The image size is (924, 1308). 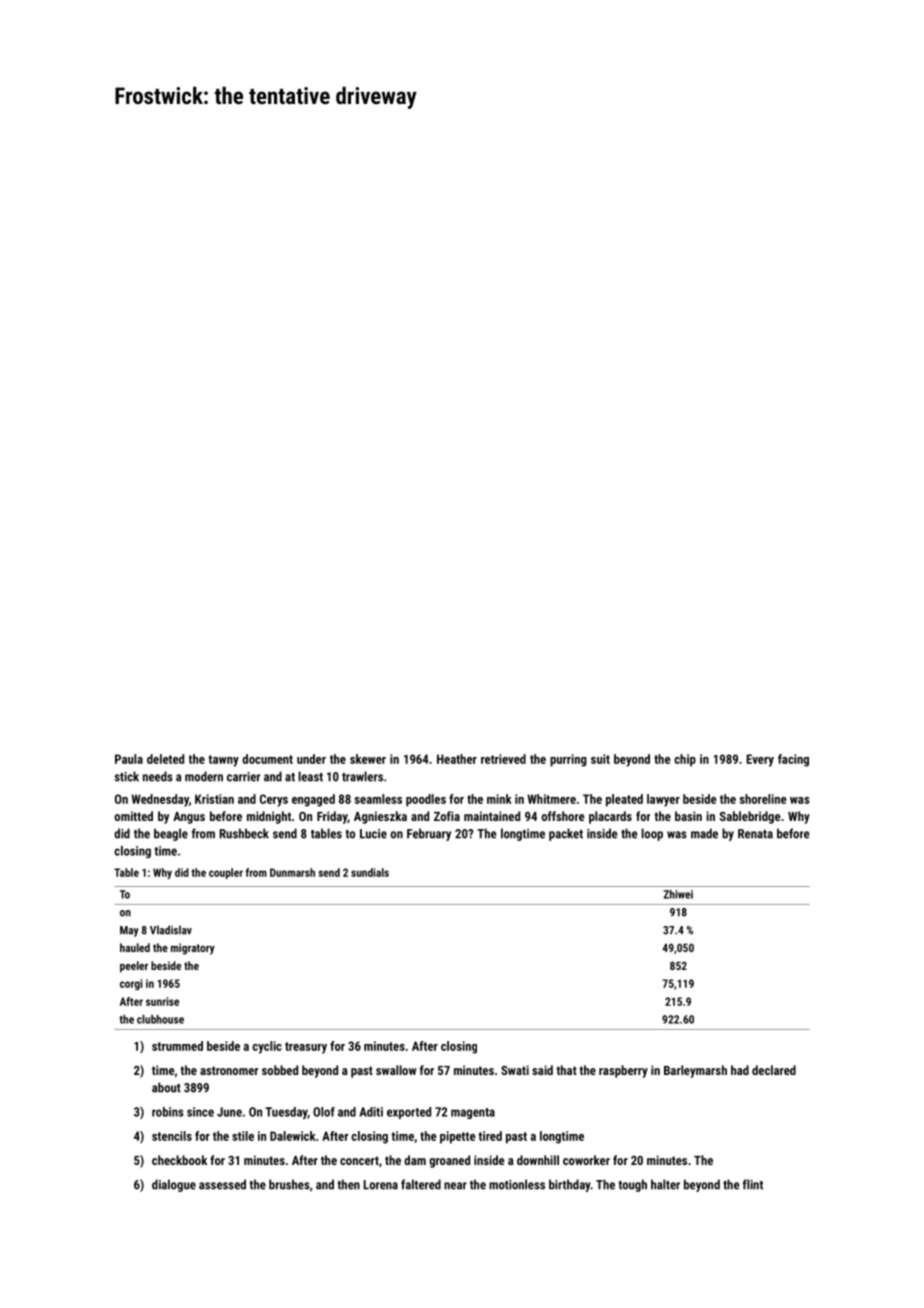 I want to click on Renata, so click(x=755, y=834).
